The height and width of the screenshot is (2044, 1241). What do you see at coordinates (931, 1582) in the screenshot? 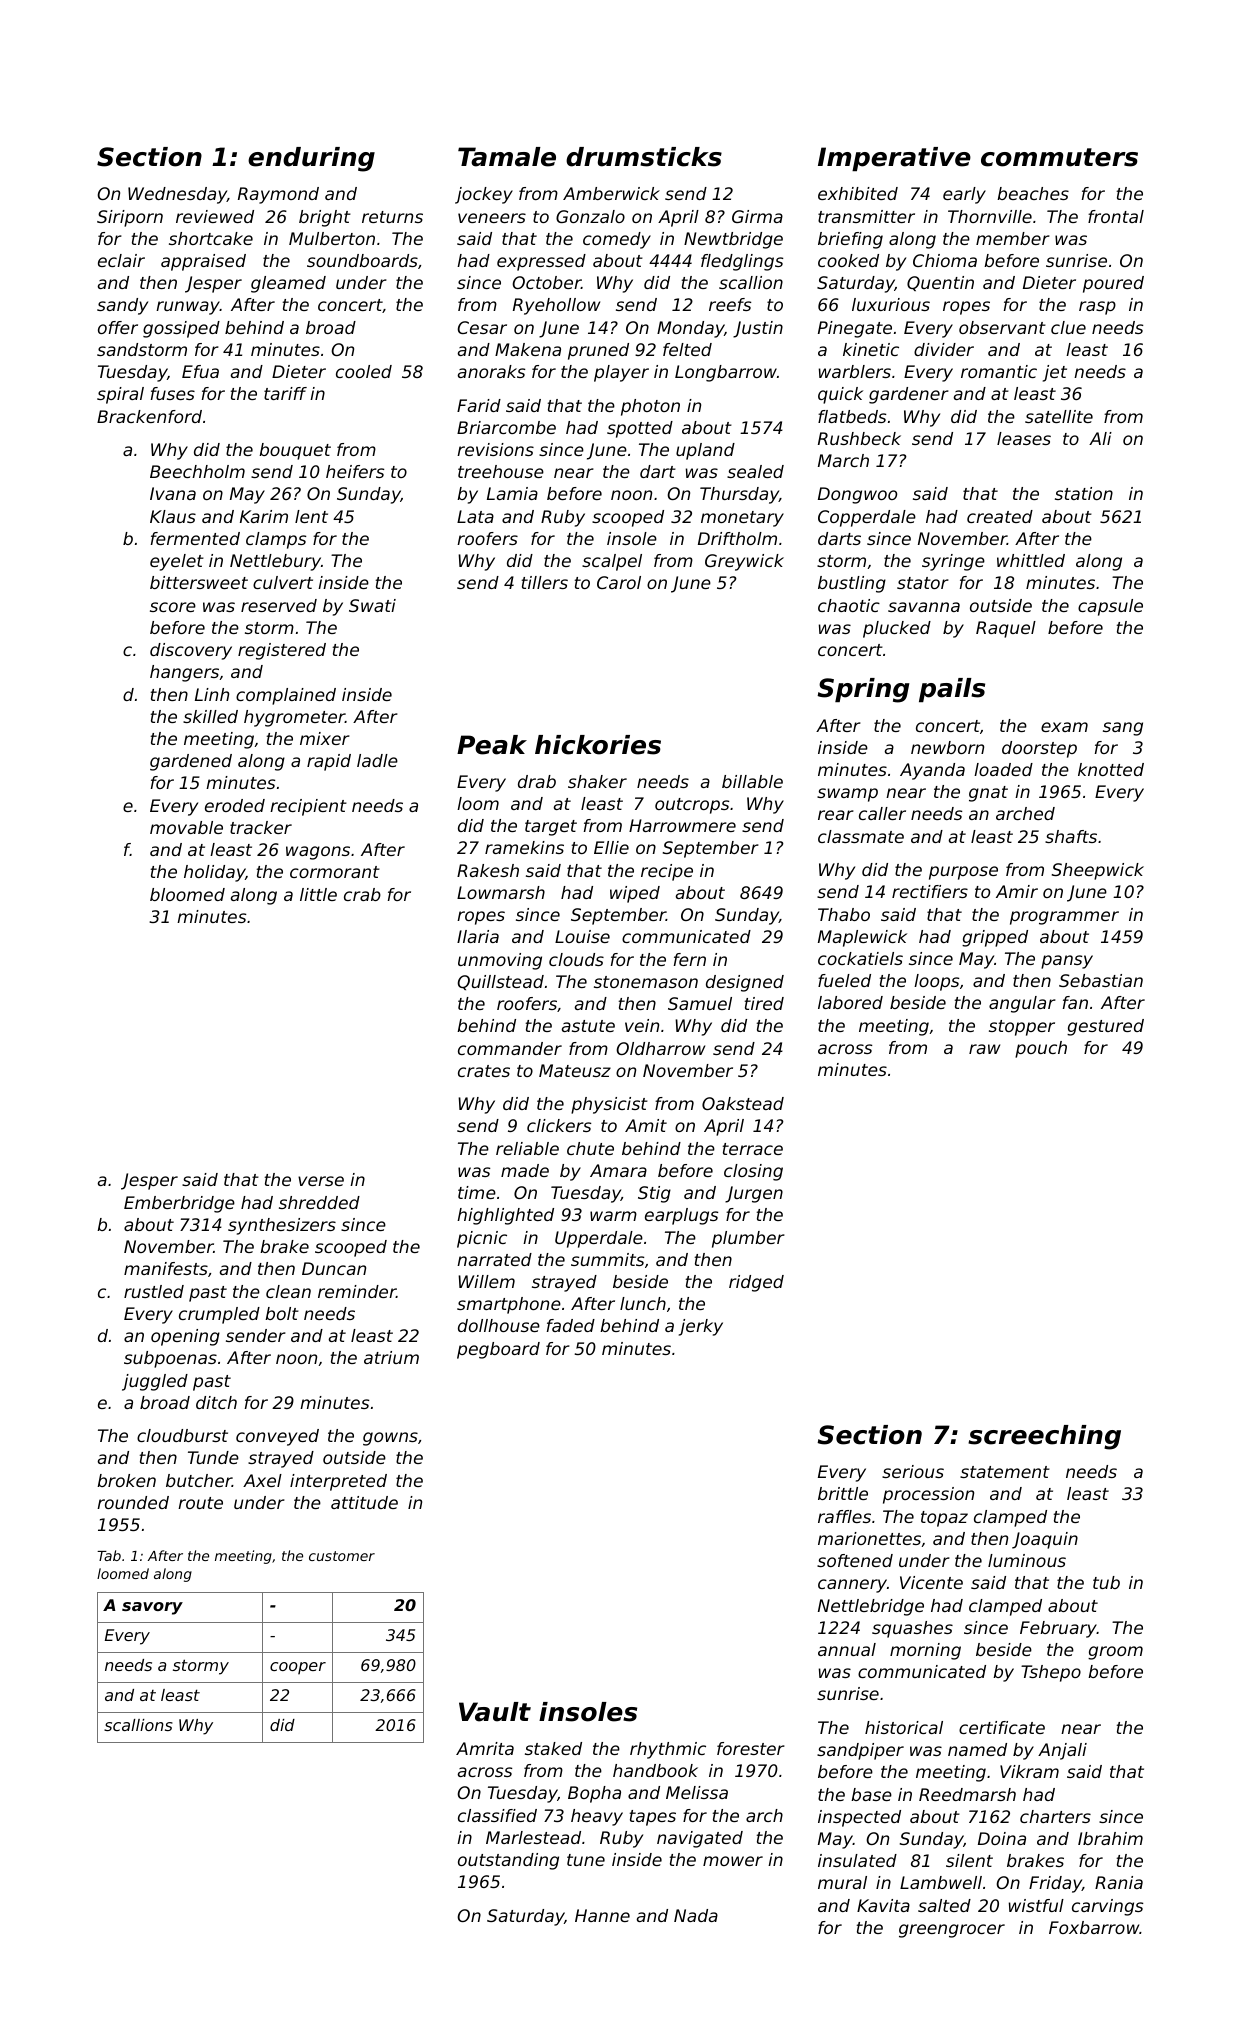
I see `Vicente` at bounding box center [931, 1582].
